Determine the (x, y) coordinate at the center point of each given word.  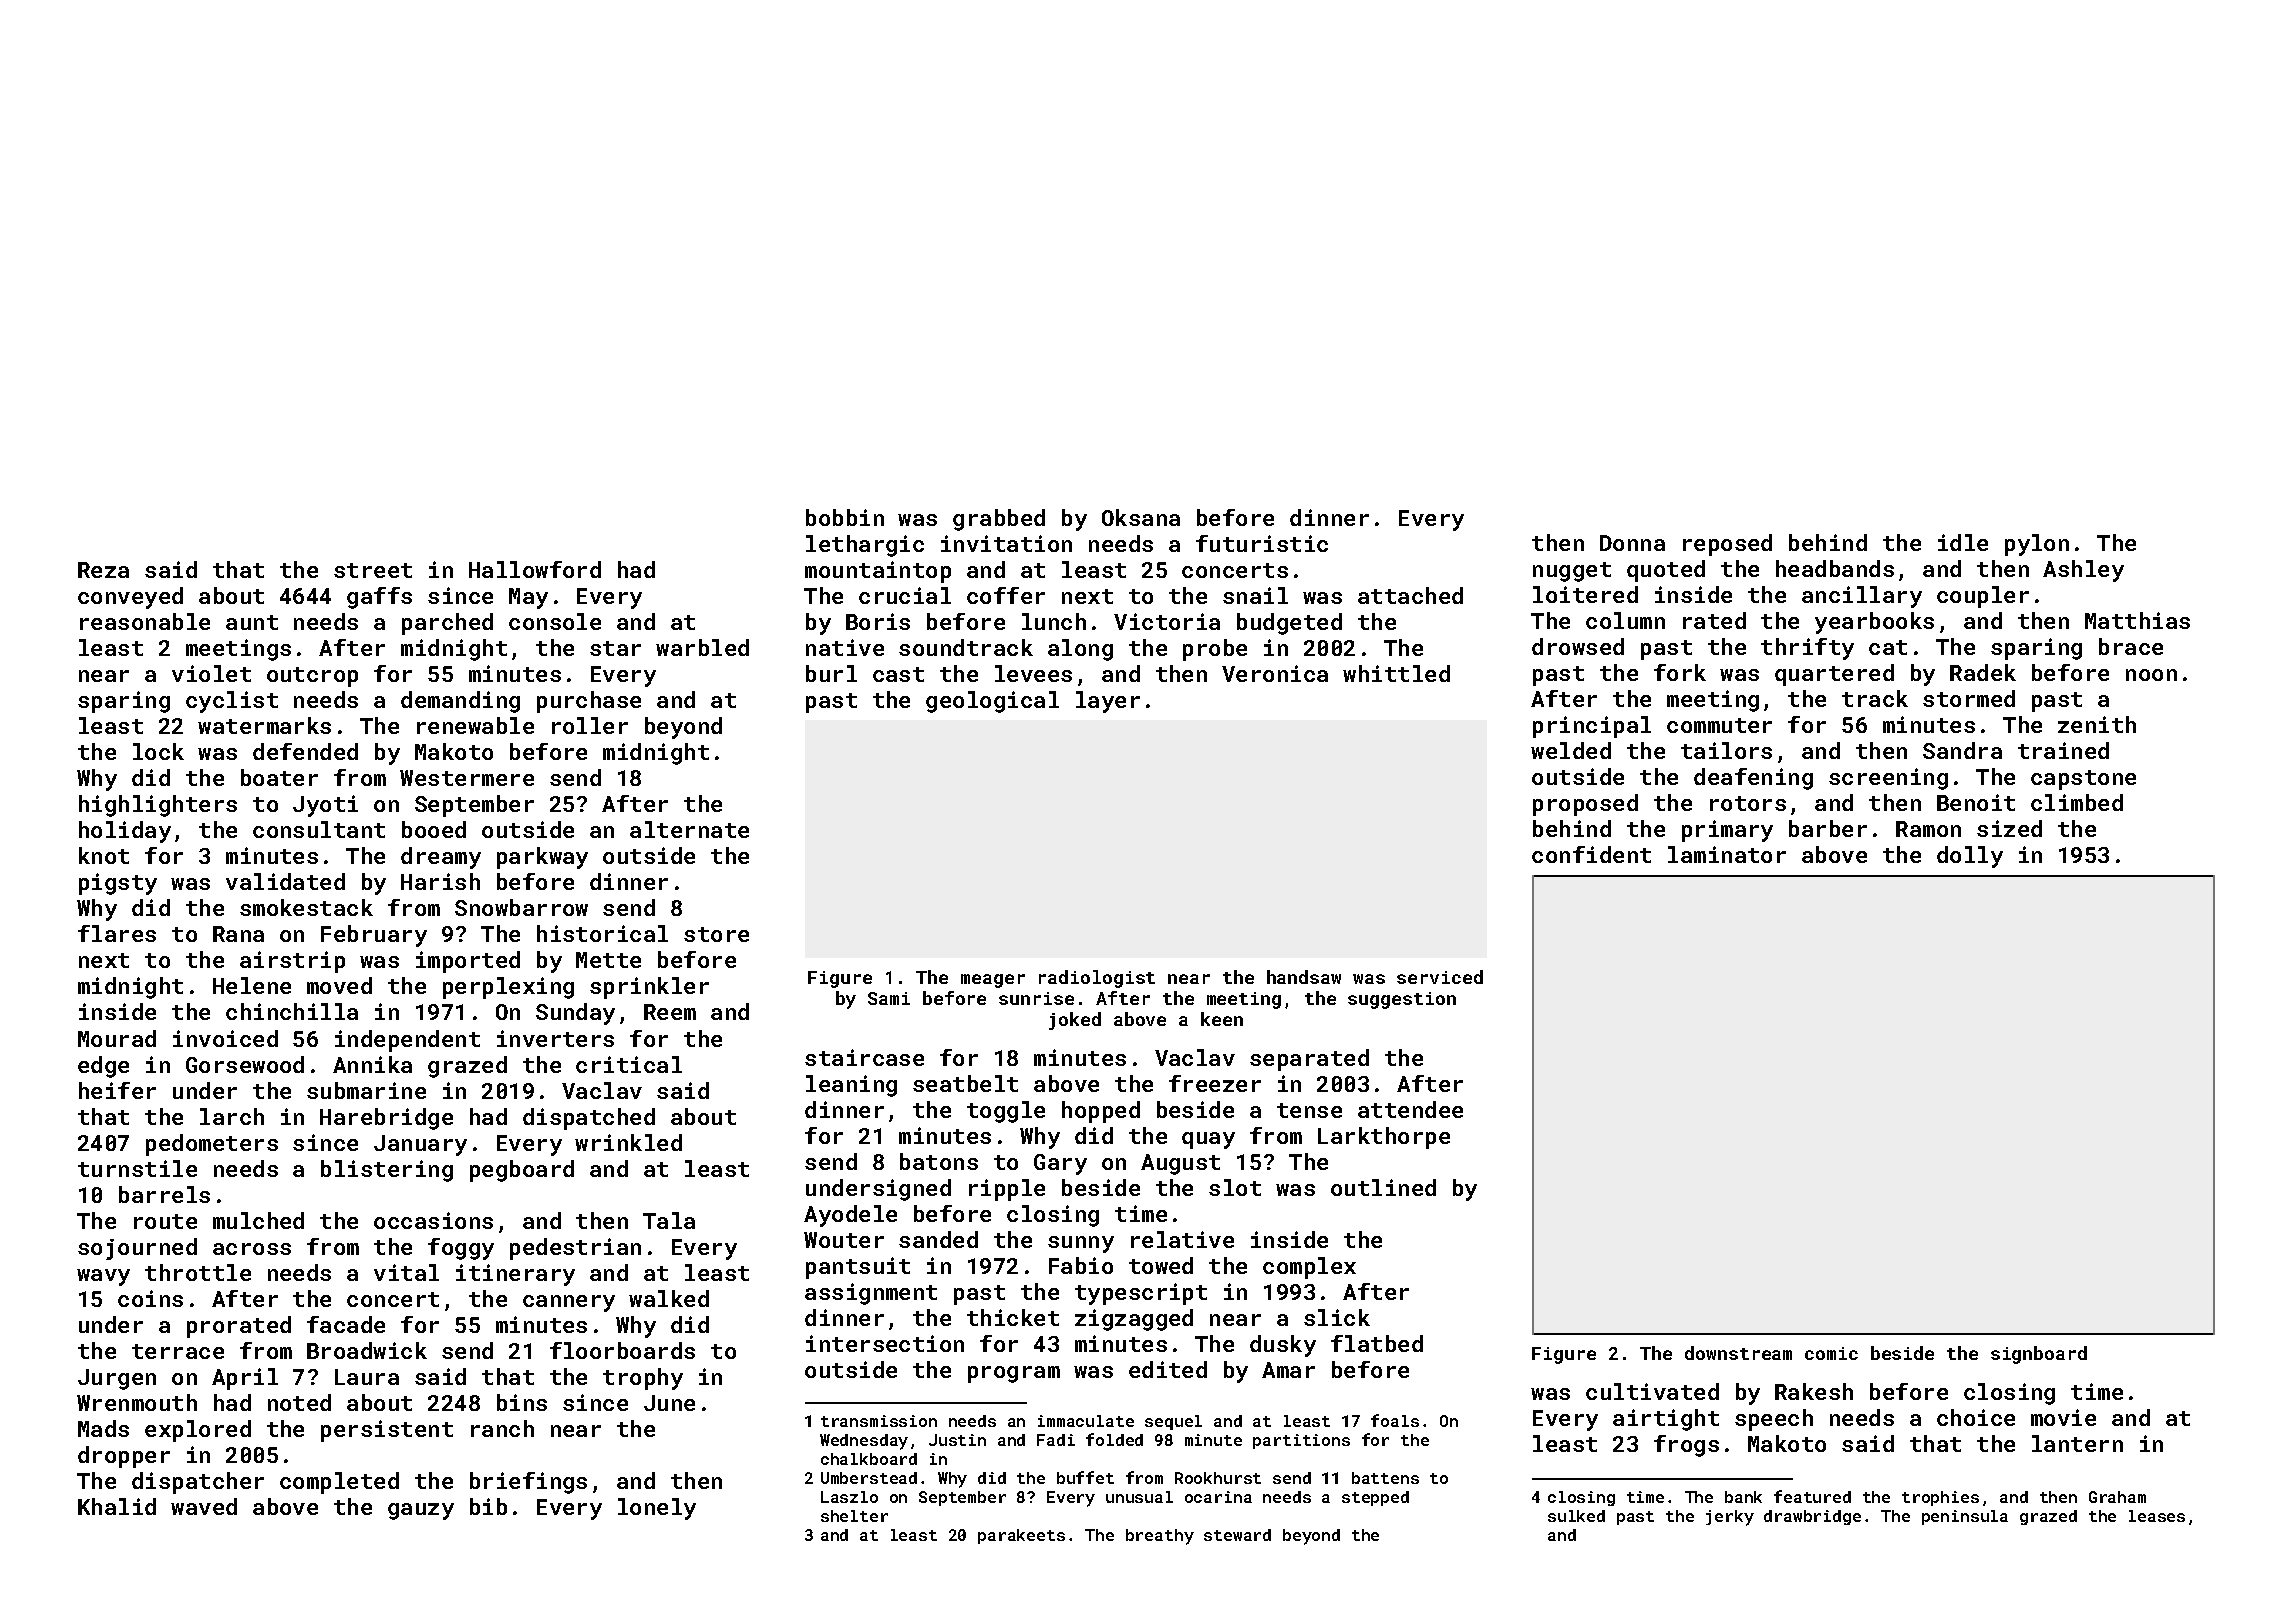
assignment (871, 1294)
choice (1976, 1417)
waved (204, 1506)
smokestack (306, 907)
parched (447, 624)
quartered (1834, 675)
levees (1033, 673)
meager (993, 981)
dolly (1970, 857)
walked (669, 1298)
